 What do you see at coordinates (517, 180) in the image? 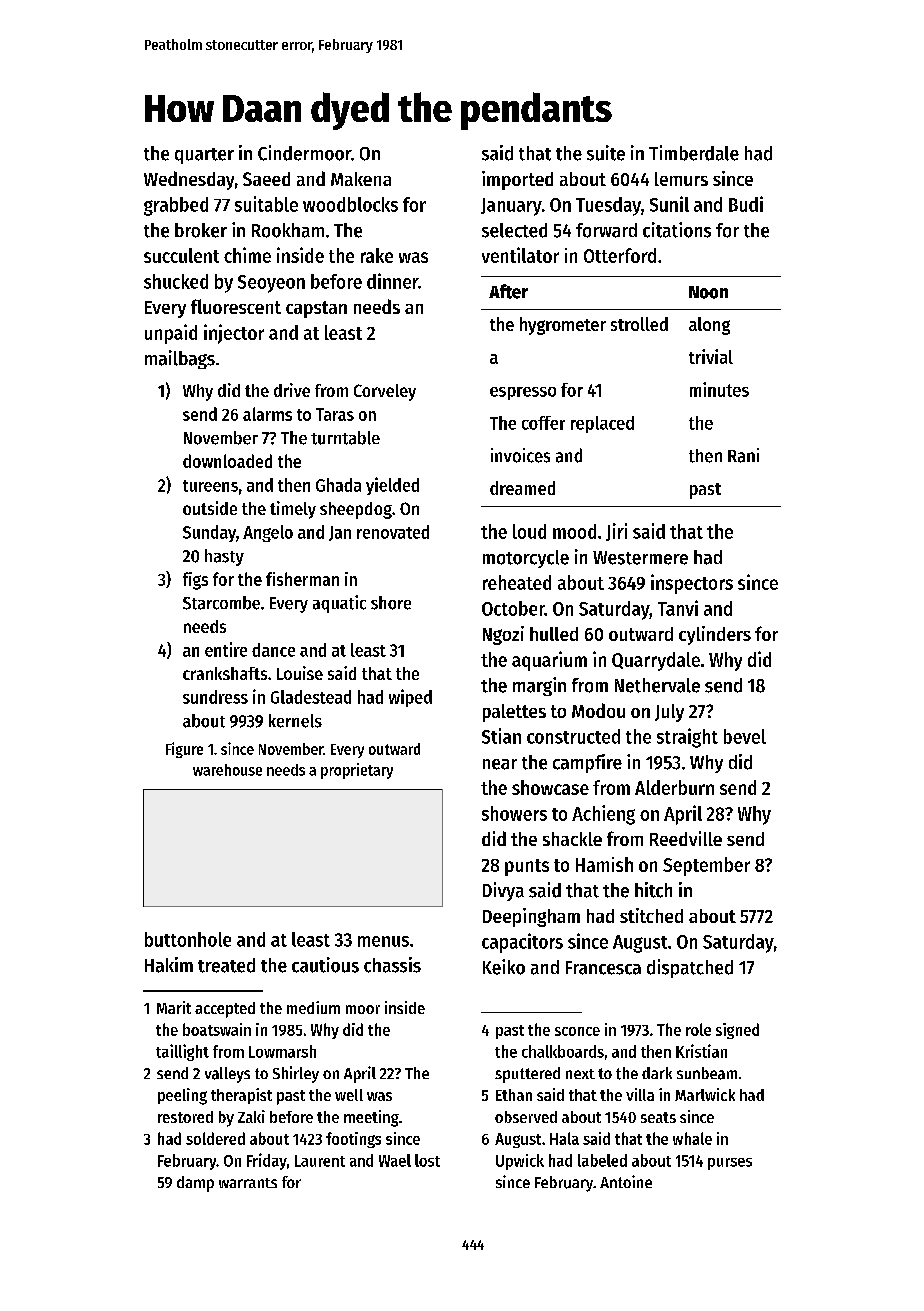
I see `imported` at bounding box center [517, 180].
